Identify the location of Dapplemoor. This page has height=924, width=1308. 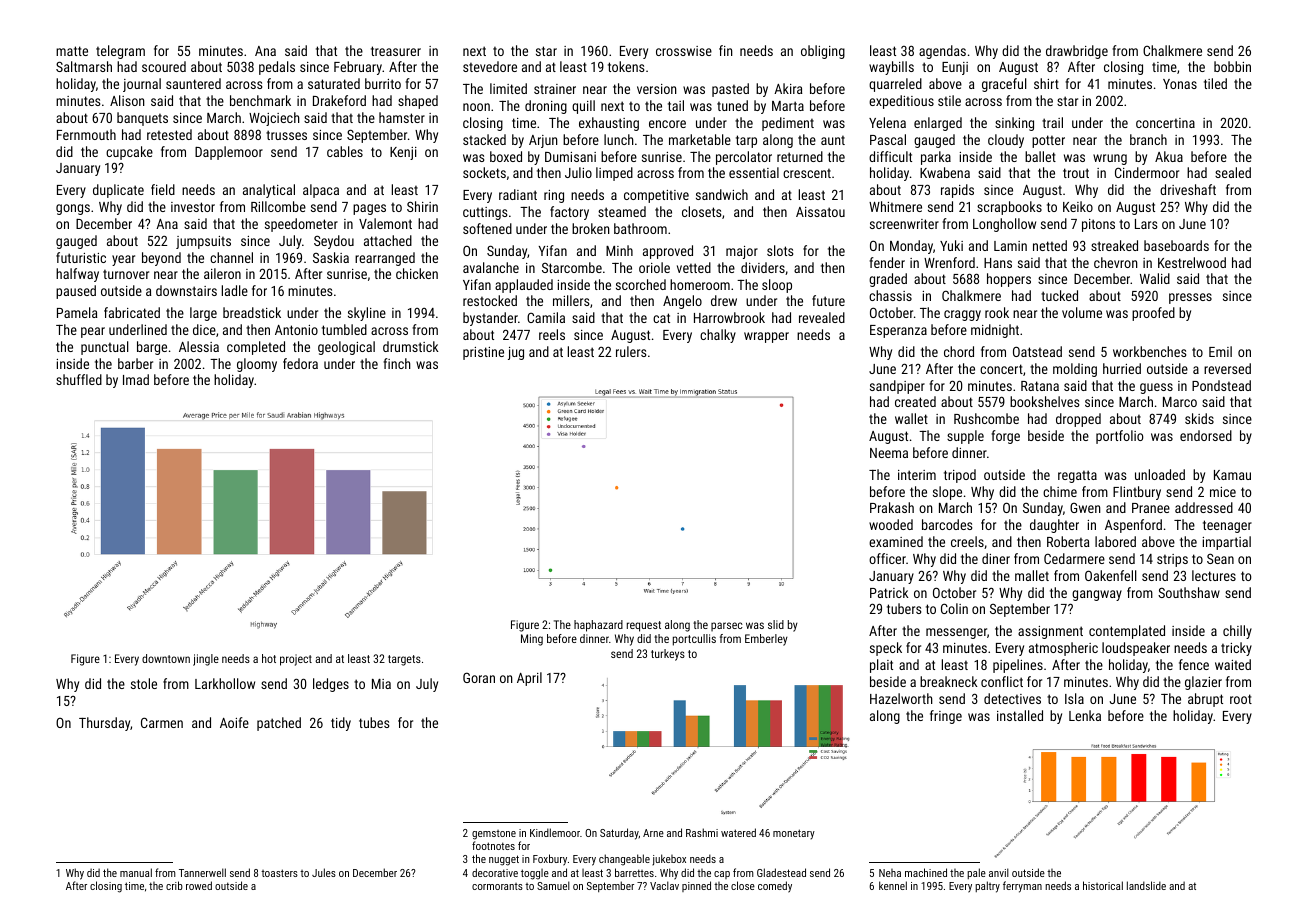
(229, 153).
